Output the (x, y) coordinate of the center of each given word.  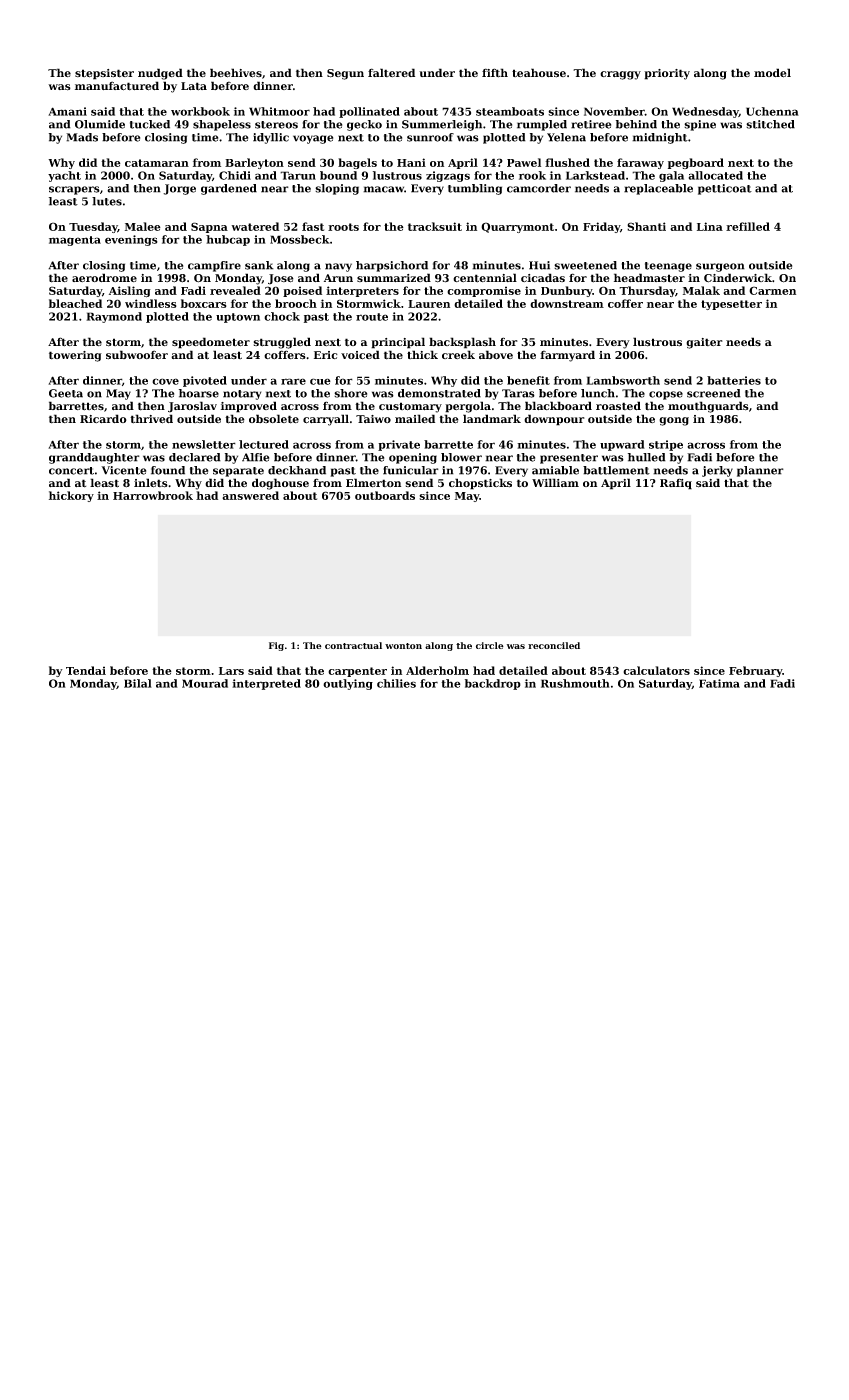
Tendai (86, 670)
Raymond (114, 317)
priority (667, 74)
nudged (160, 74)
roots (343, 227)
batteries (734, 380)
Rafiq (676, 484)
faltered (391, 72)
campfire (214, 266)
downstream (567, 303)
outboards (385, 495)
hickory (71, 496)
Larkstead (595, 175)
